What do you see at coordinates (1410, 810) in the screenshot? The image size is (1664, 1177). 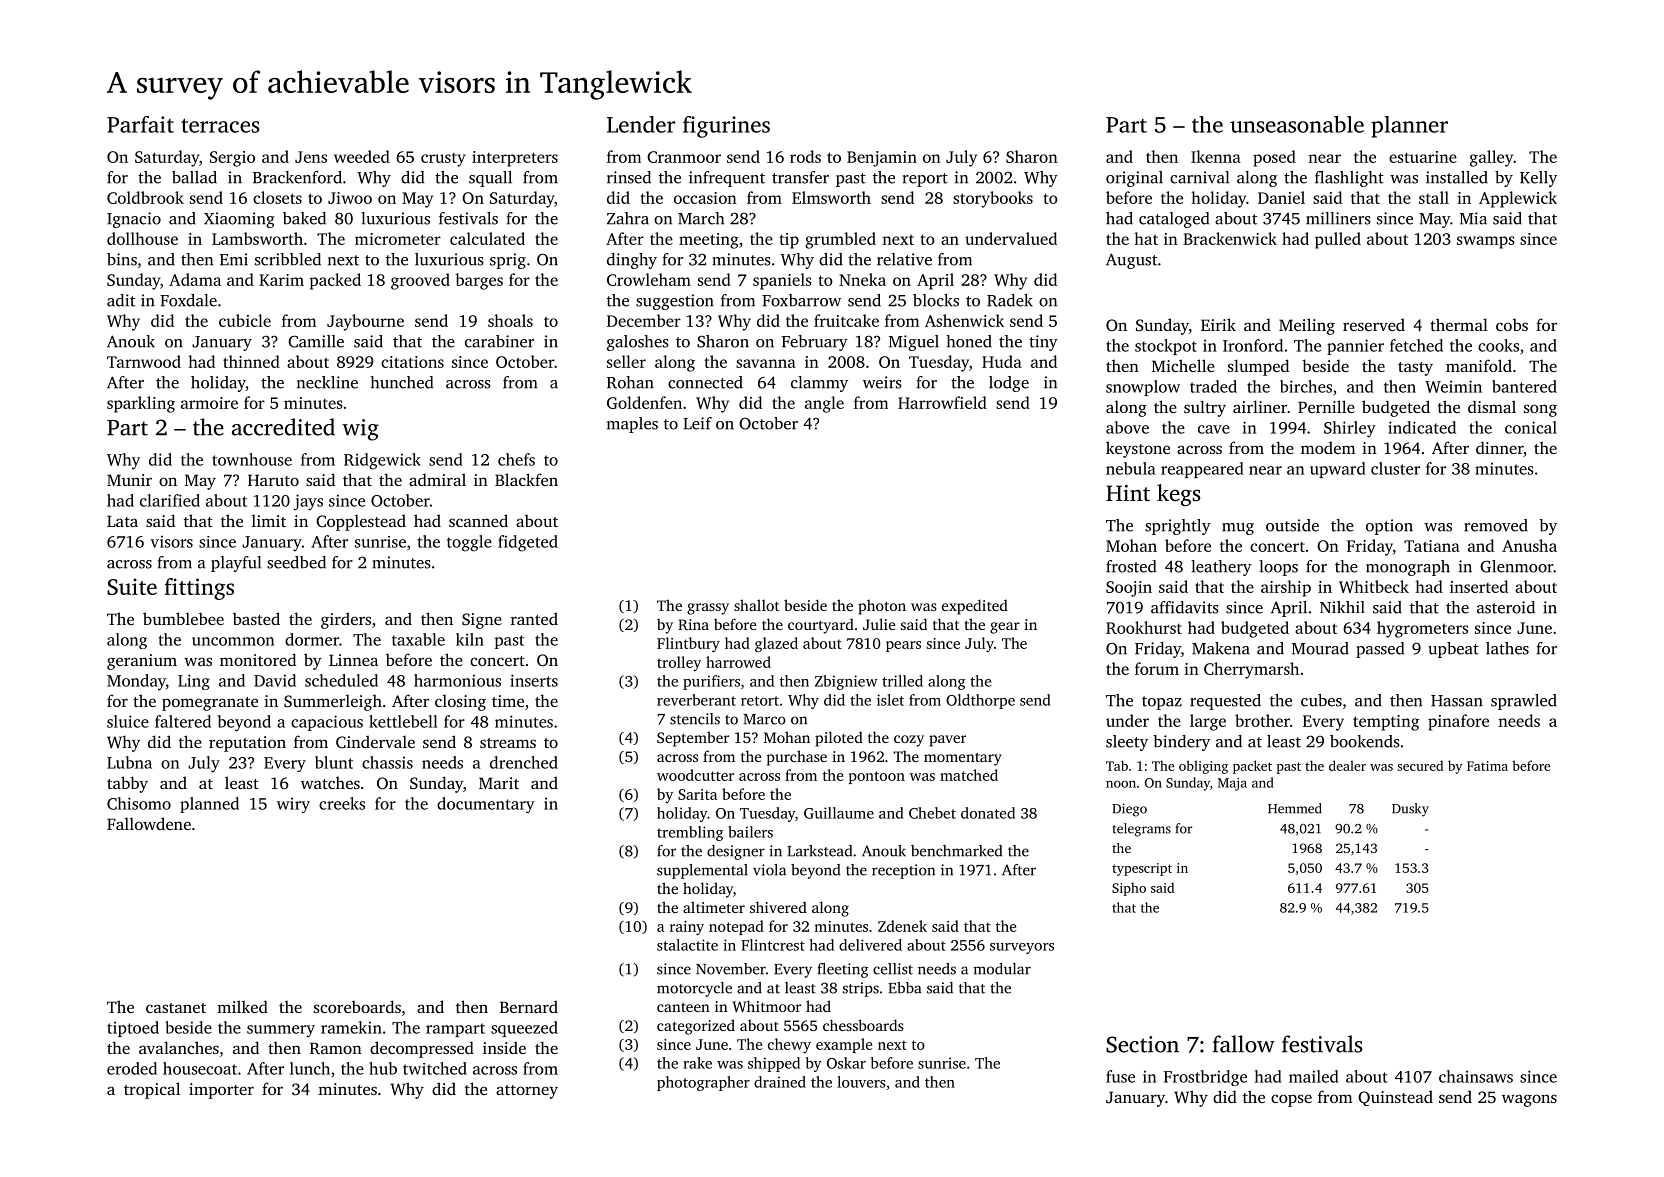 I see `Dusky` at bounding box center [1410, 810].
